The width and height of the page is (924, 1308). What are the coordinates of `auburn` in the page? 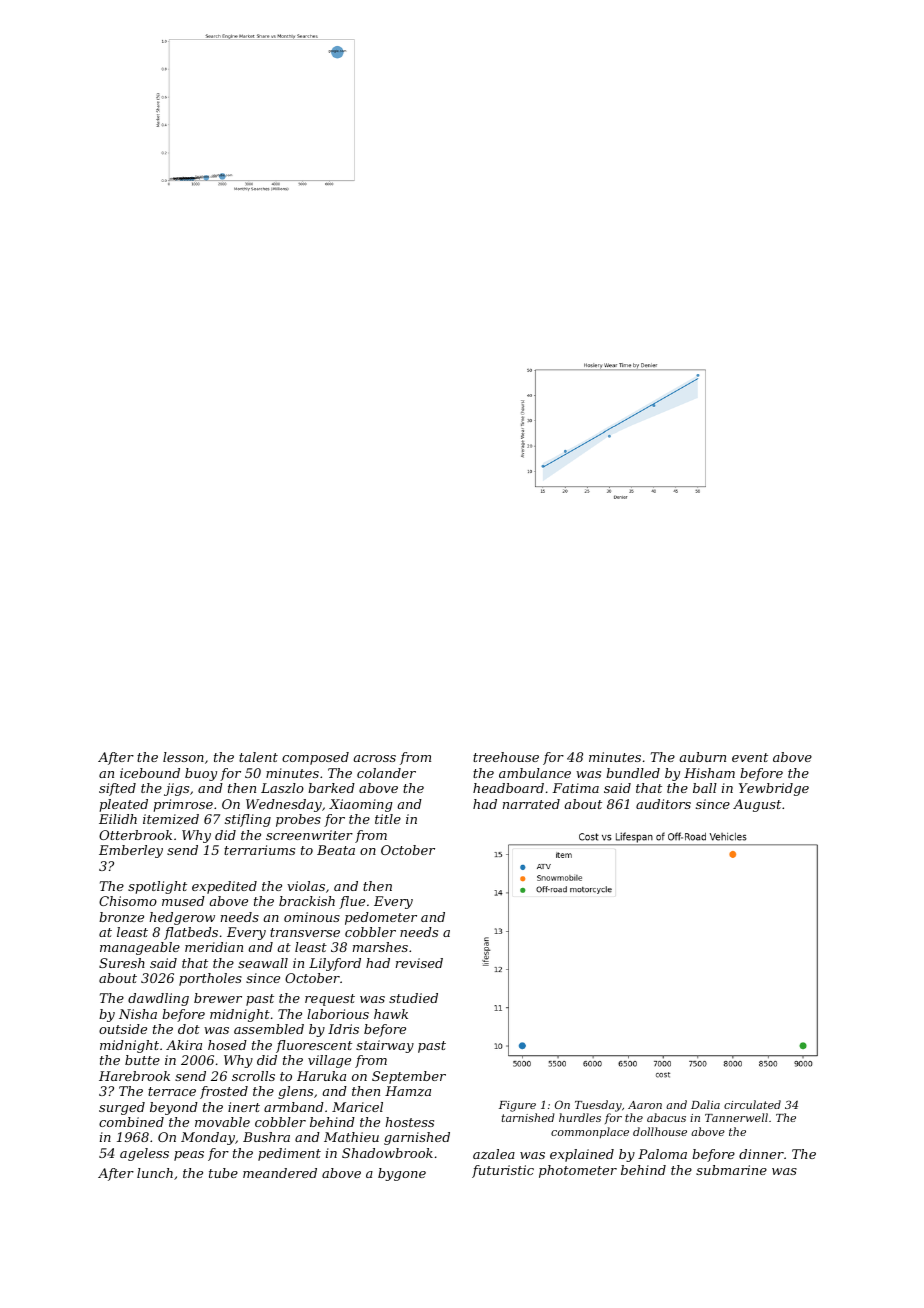 It's located at (703, 757).
